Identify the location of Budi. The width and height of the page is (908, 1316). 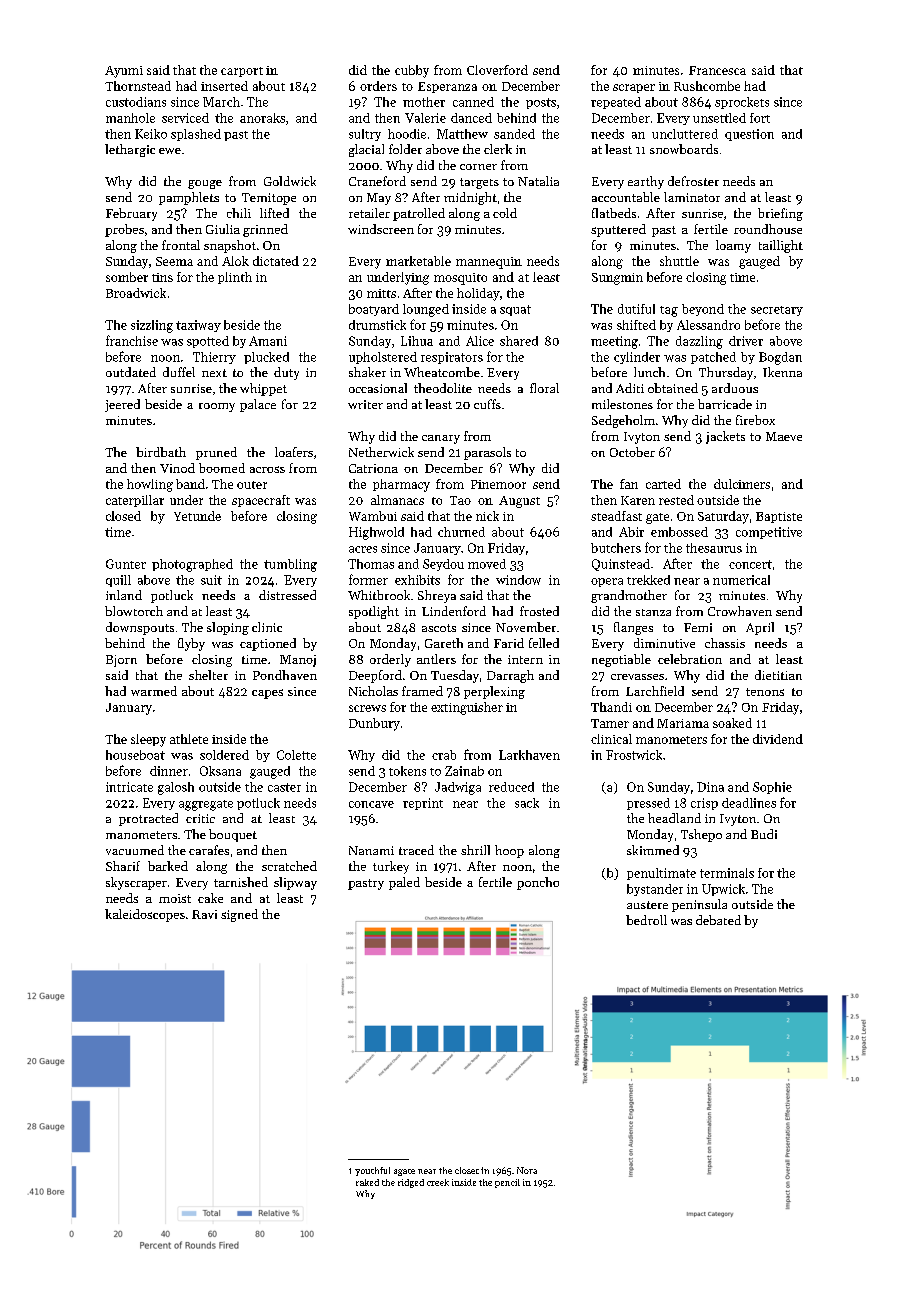
(764, 834).
